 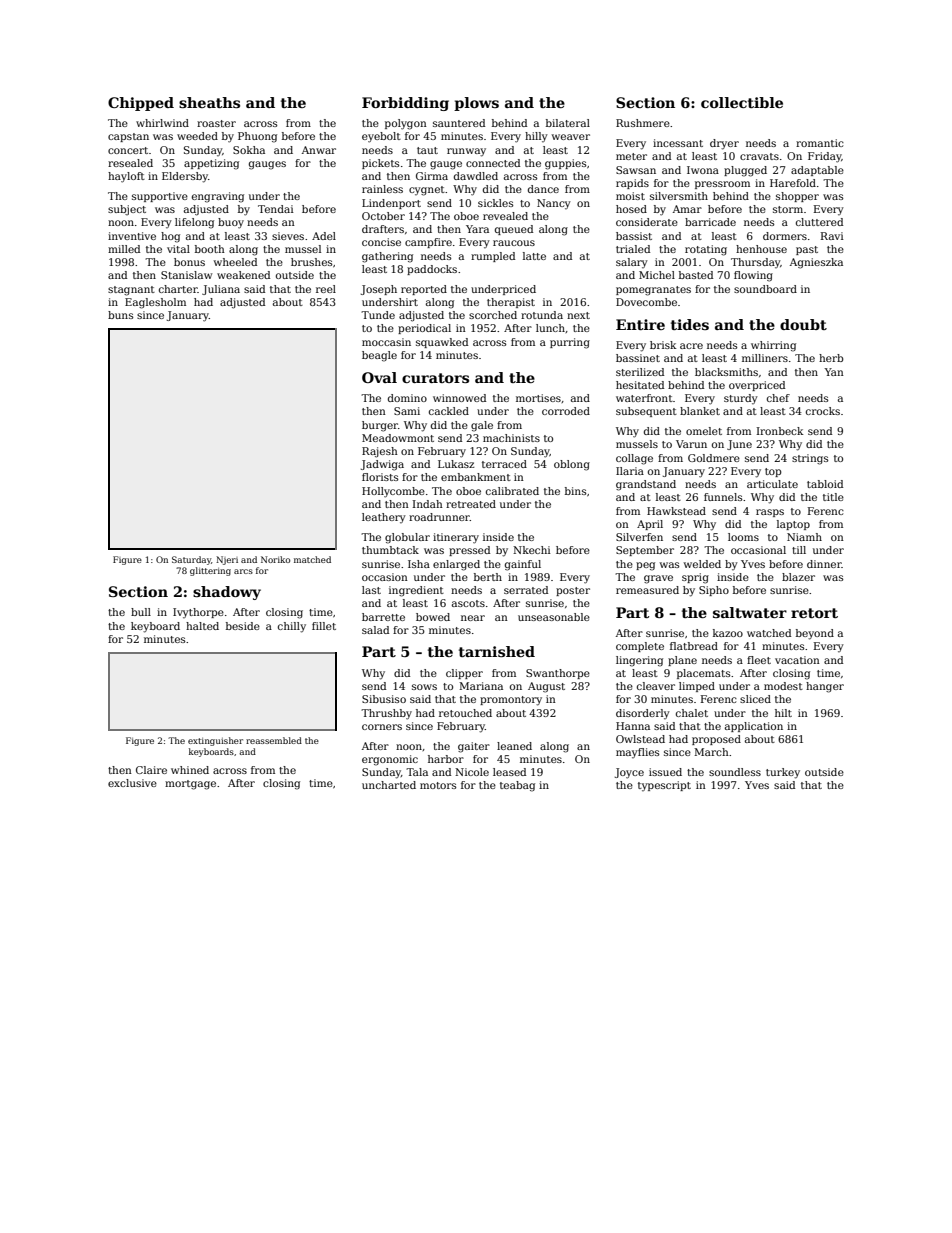 I want to click on bilateral, so click(x=568, y=123).
